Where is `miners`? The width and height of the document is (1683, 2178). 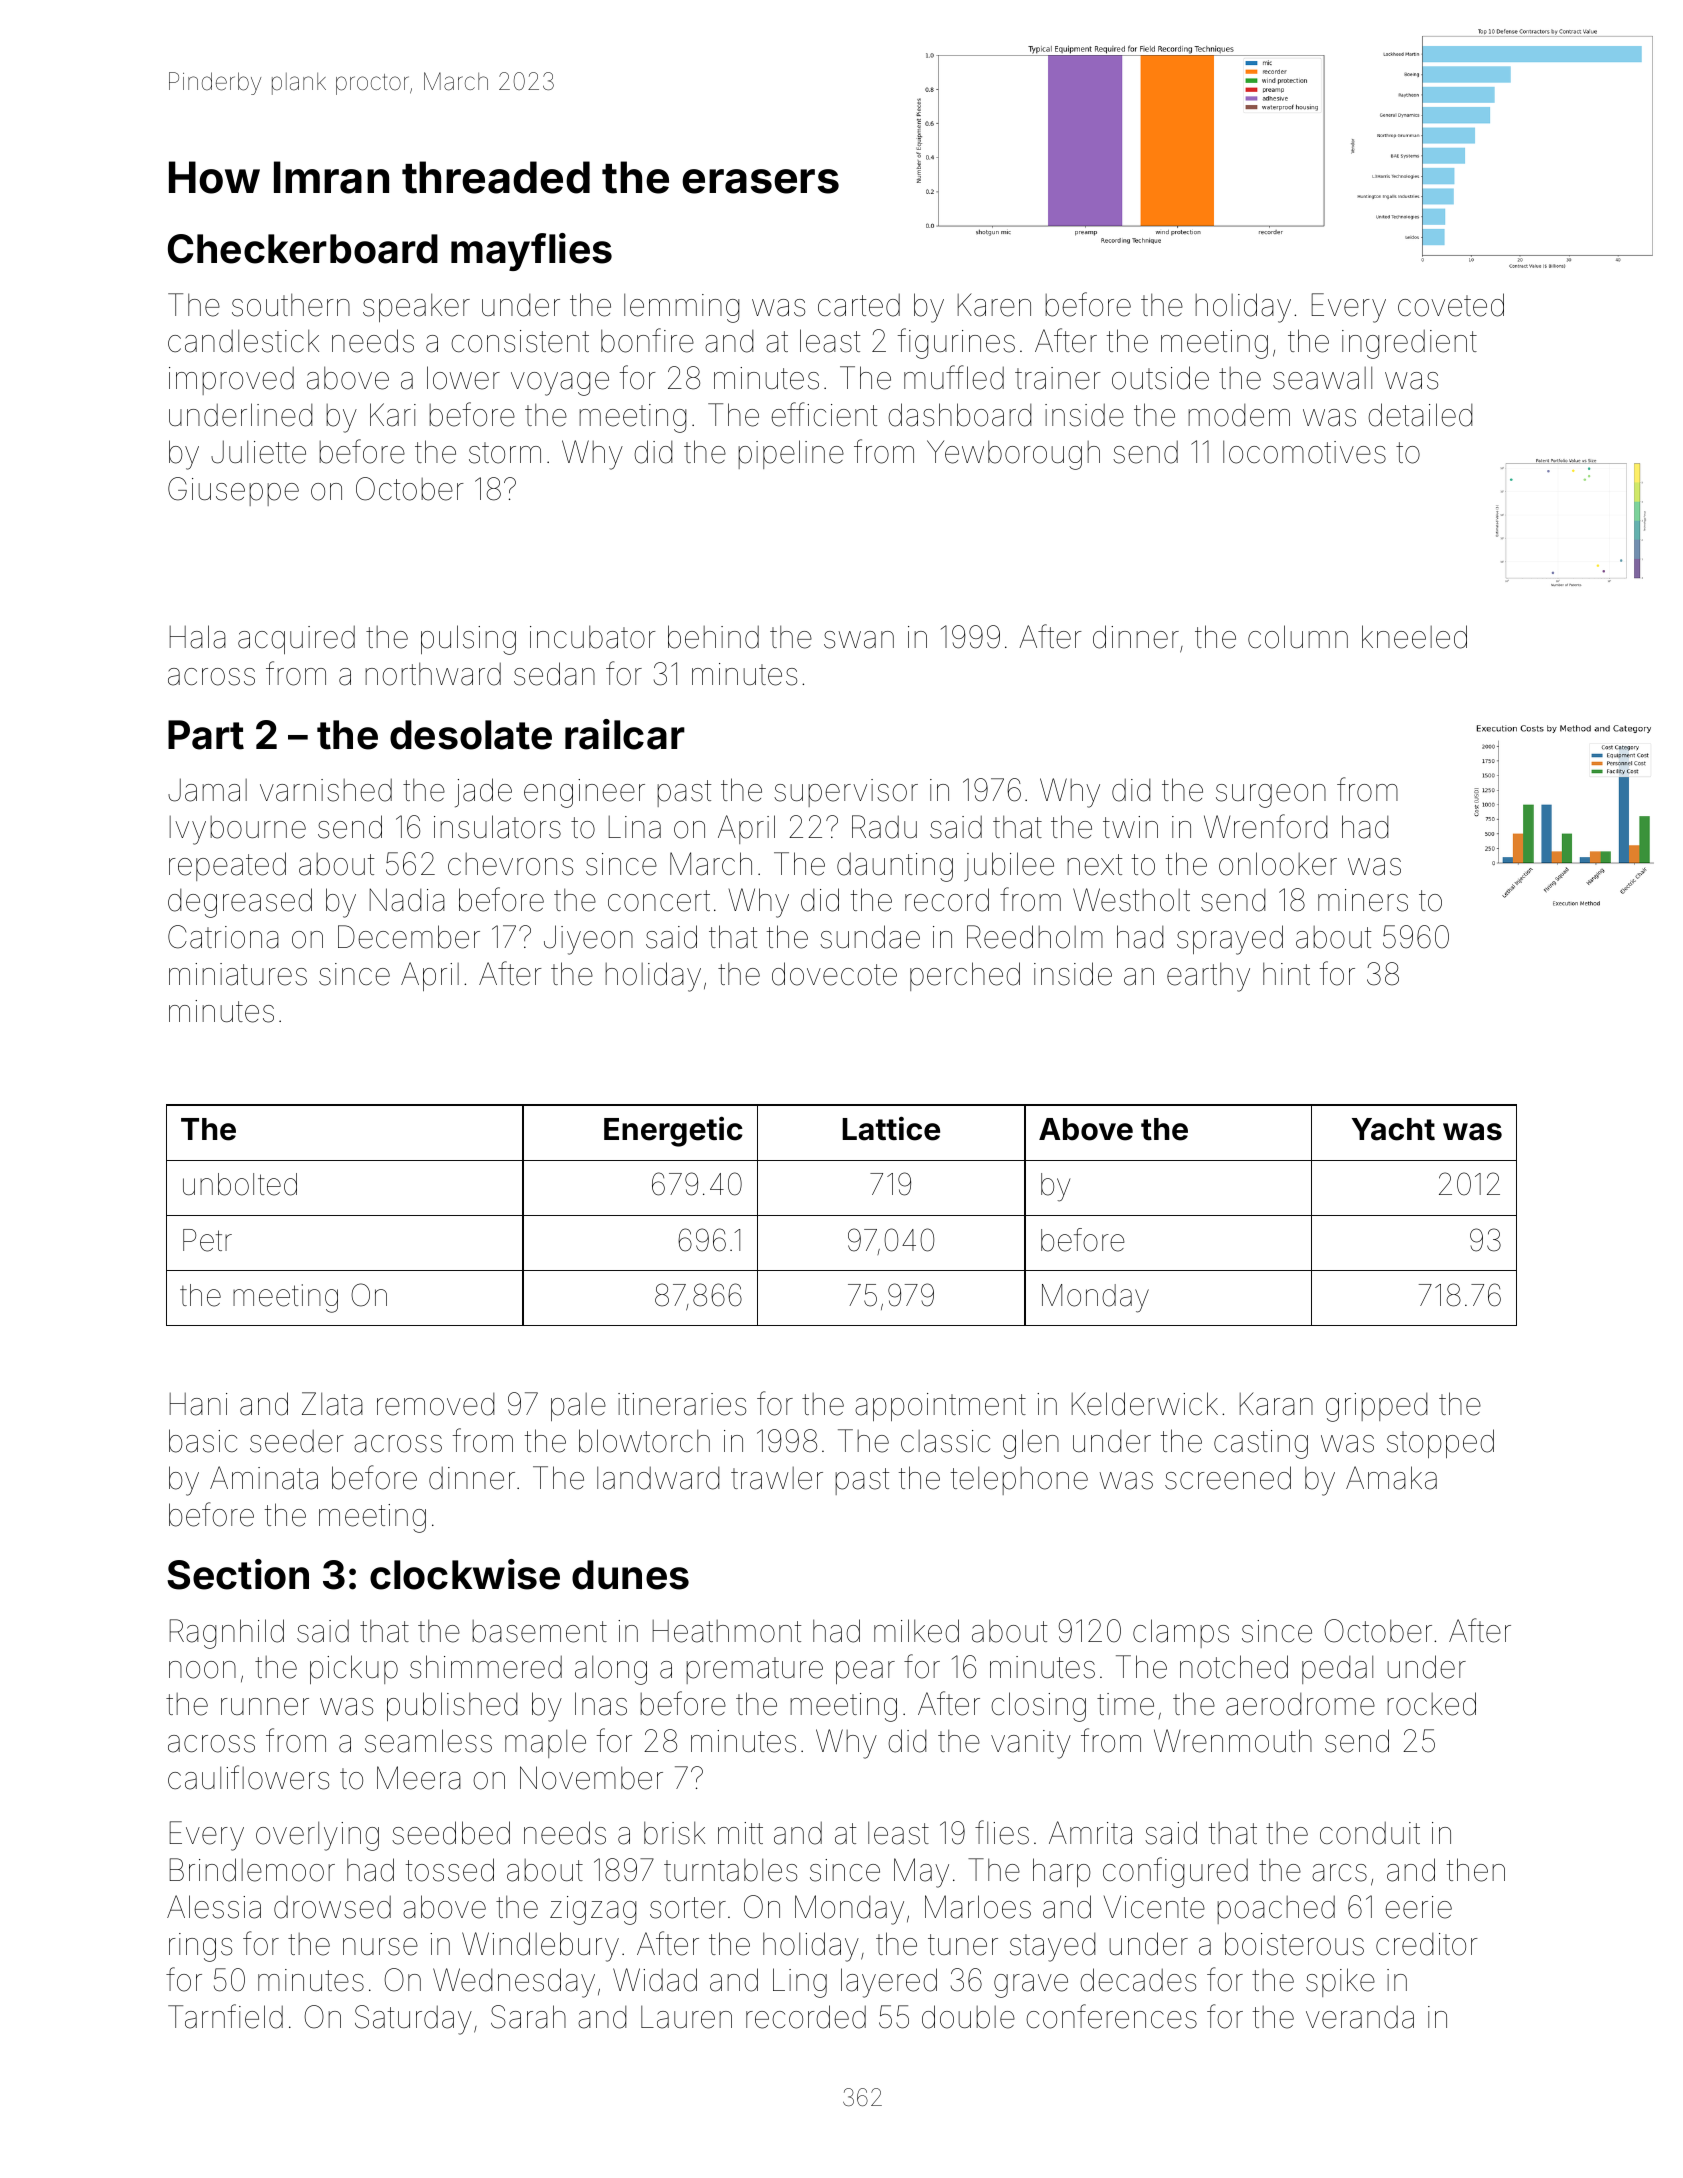 miners is located at coordinates (1363, 900).
